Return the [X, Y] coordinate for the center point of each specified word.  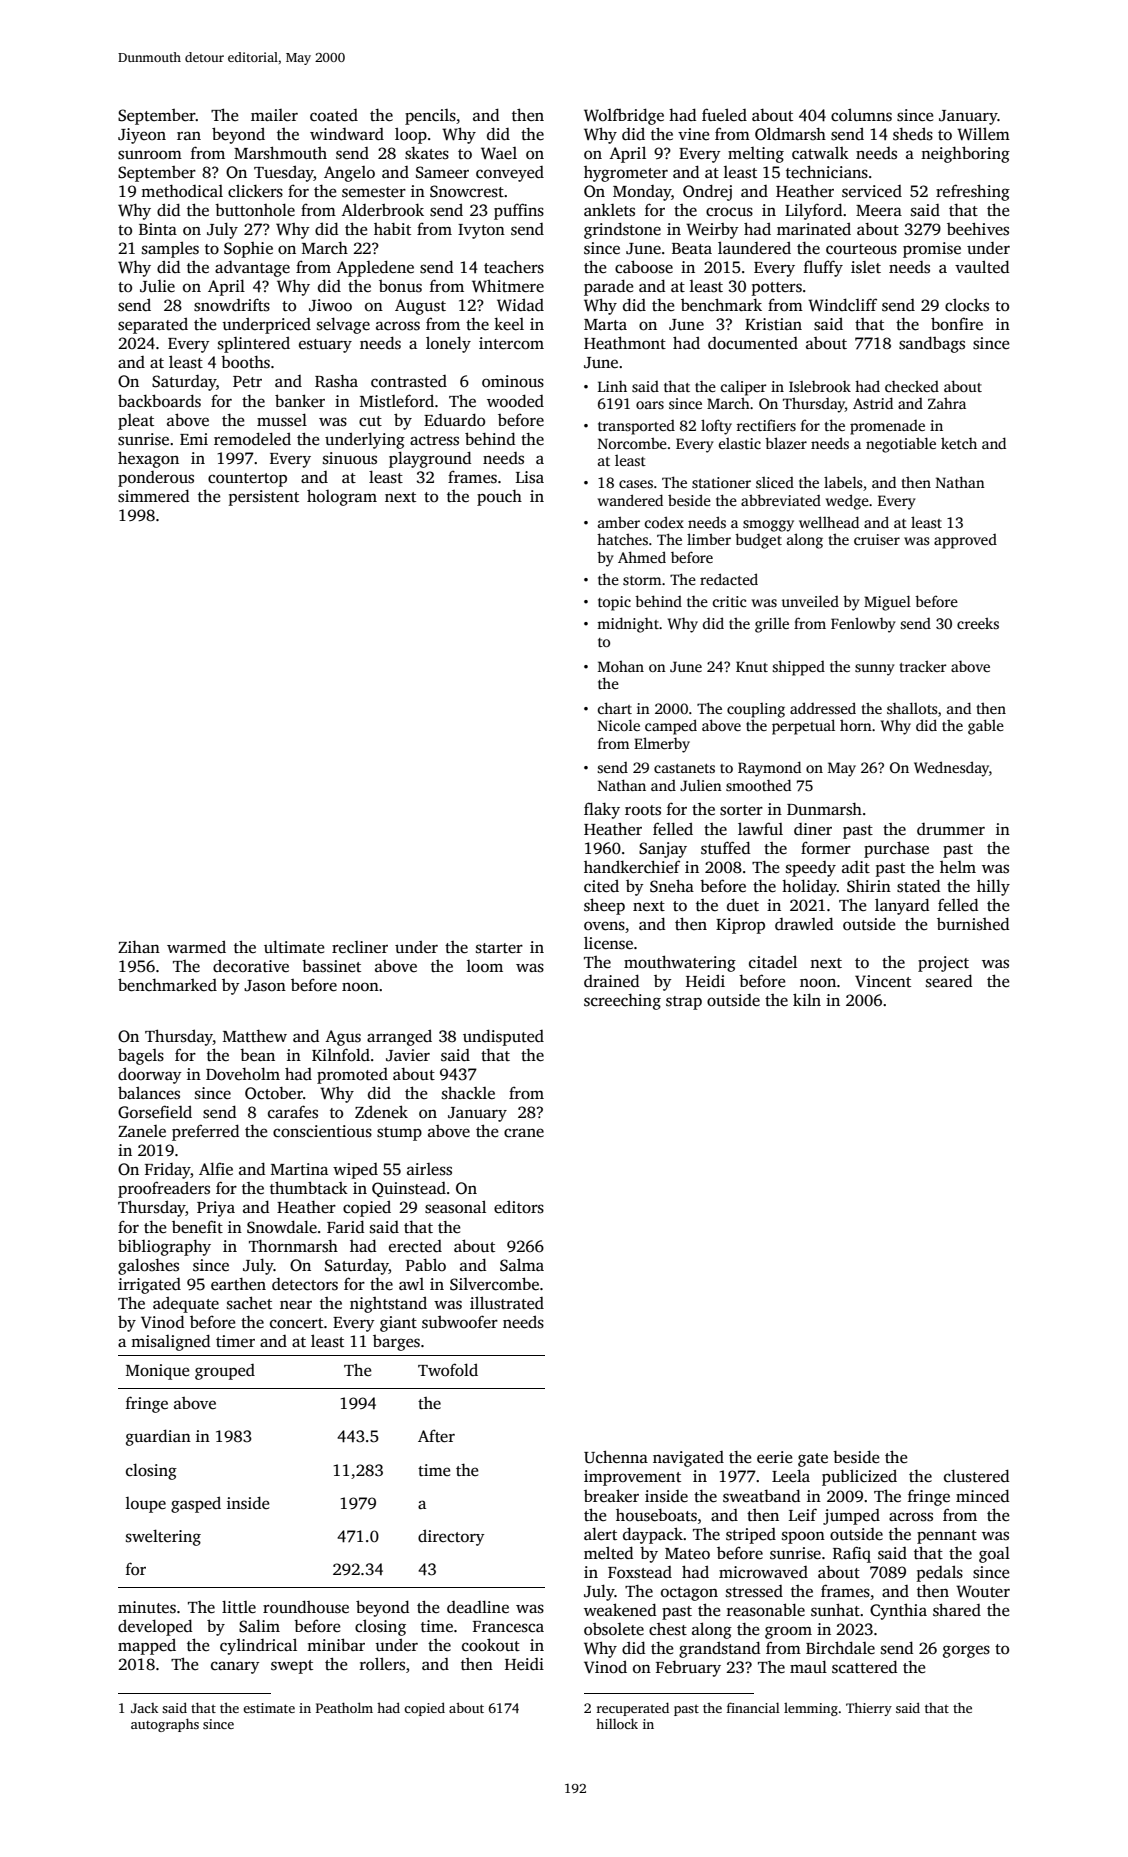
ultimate [294, 946]
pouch [499, 498]
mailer [274, 115]
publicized [859, 1477]
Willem [983, 134]
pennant [947, 1537]
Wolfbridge [624, 116]
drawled [804, 924]
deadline [478, 1607]
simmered [153, 496]
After [436, 1436]
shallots [912, 708]
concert [296, 1323]
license [608, 943]
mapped [147, 1646]
